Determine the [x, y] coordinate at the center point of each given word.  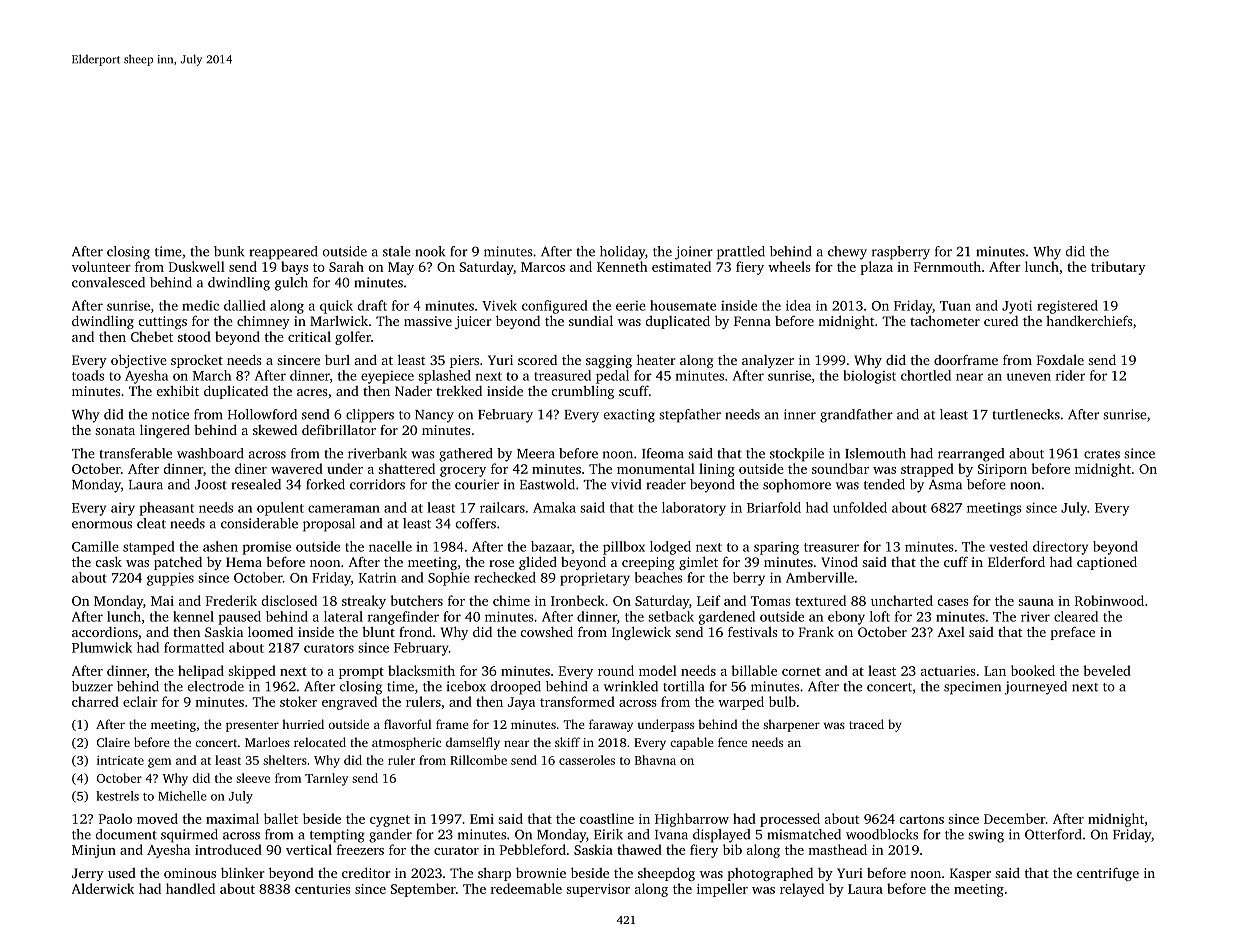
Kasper [970, 874]
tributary [1118, 268]
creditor [366, 872]
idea [798, 305]
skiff [567, 742]
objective [139, 361]
